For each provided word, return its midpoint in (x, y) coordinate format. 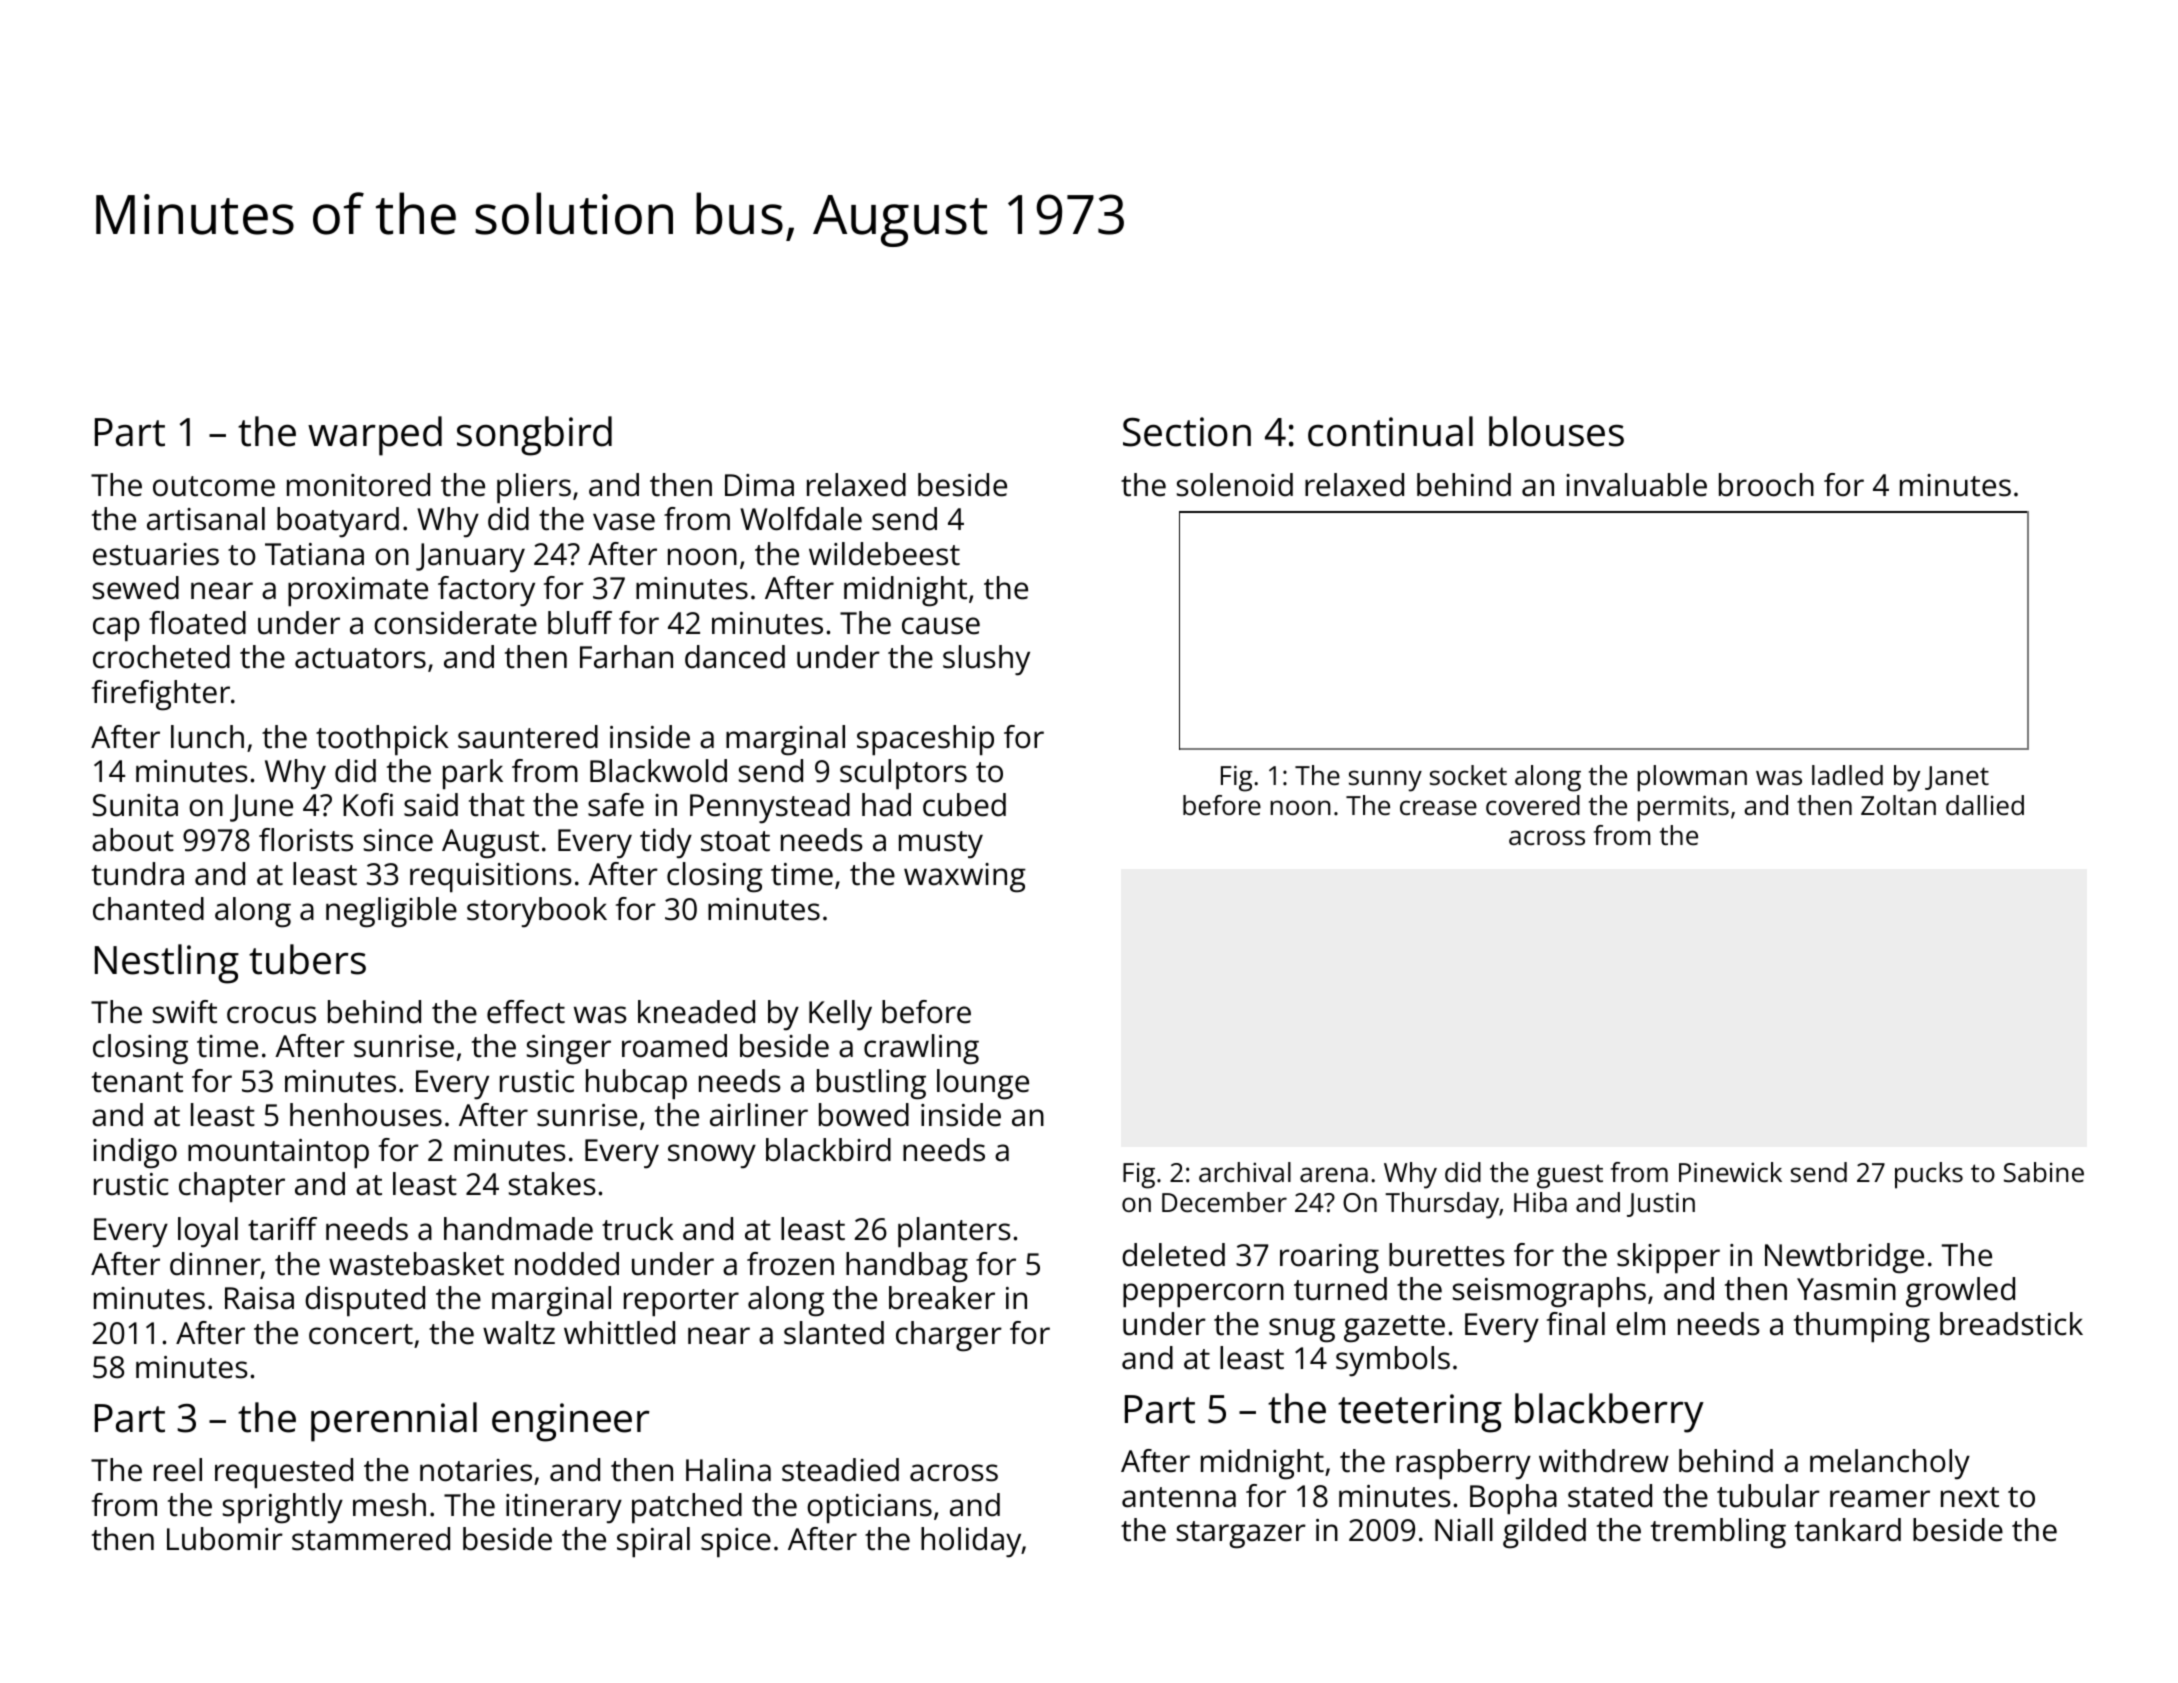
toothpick (382, 740)
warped (375, 436)
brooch (1766, 485)
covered (1533, 805)
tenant (137, 1082)
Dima (759, 485)
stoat (735, 841)
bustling (871, 1084)
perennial (394, 1422)
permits (1683, 808)
